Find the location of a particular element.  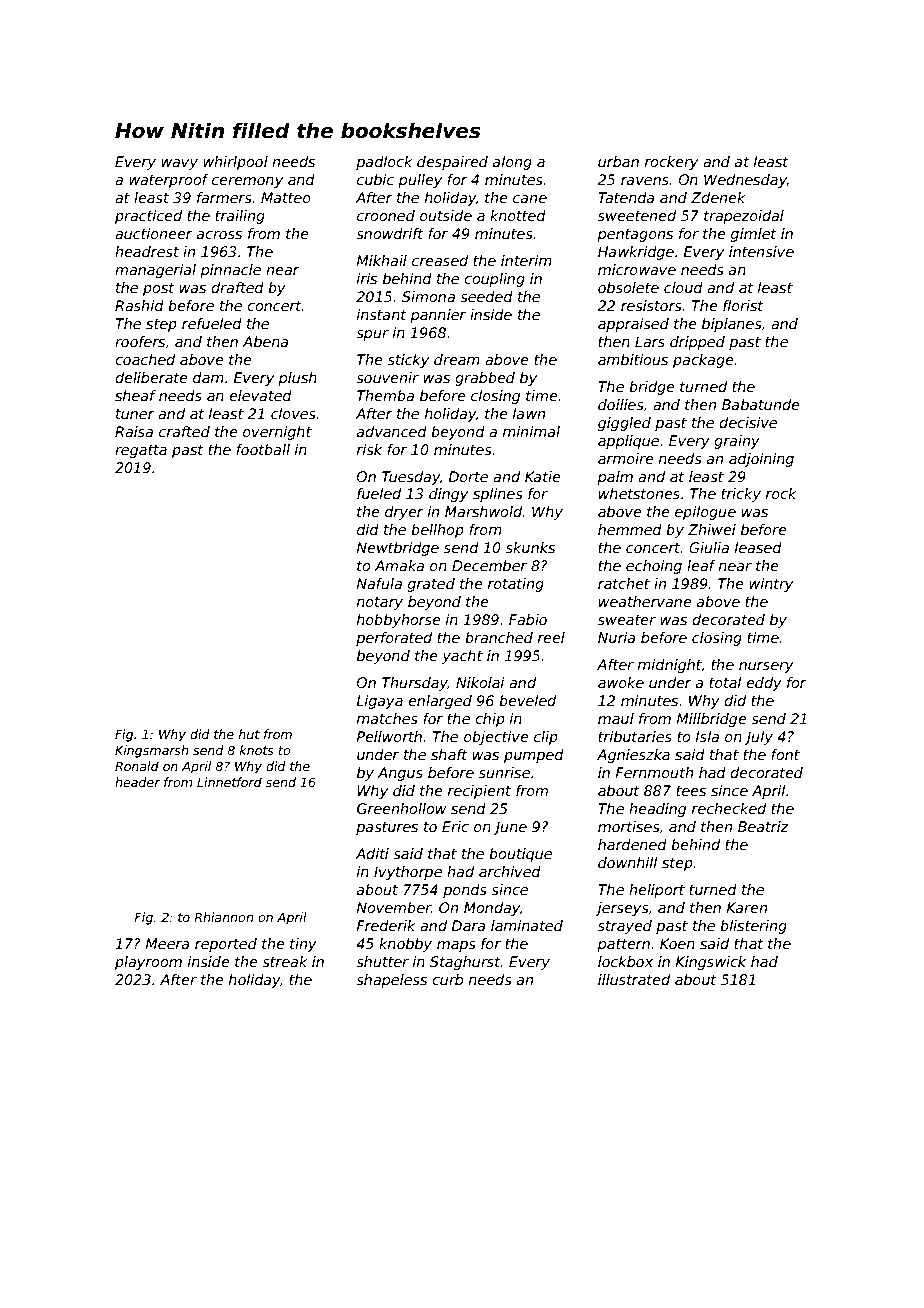

header is located at coordinates (137, 782).
